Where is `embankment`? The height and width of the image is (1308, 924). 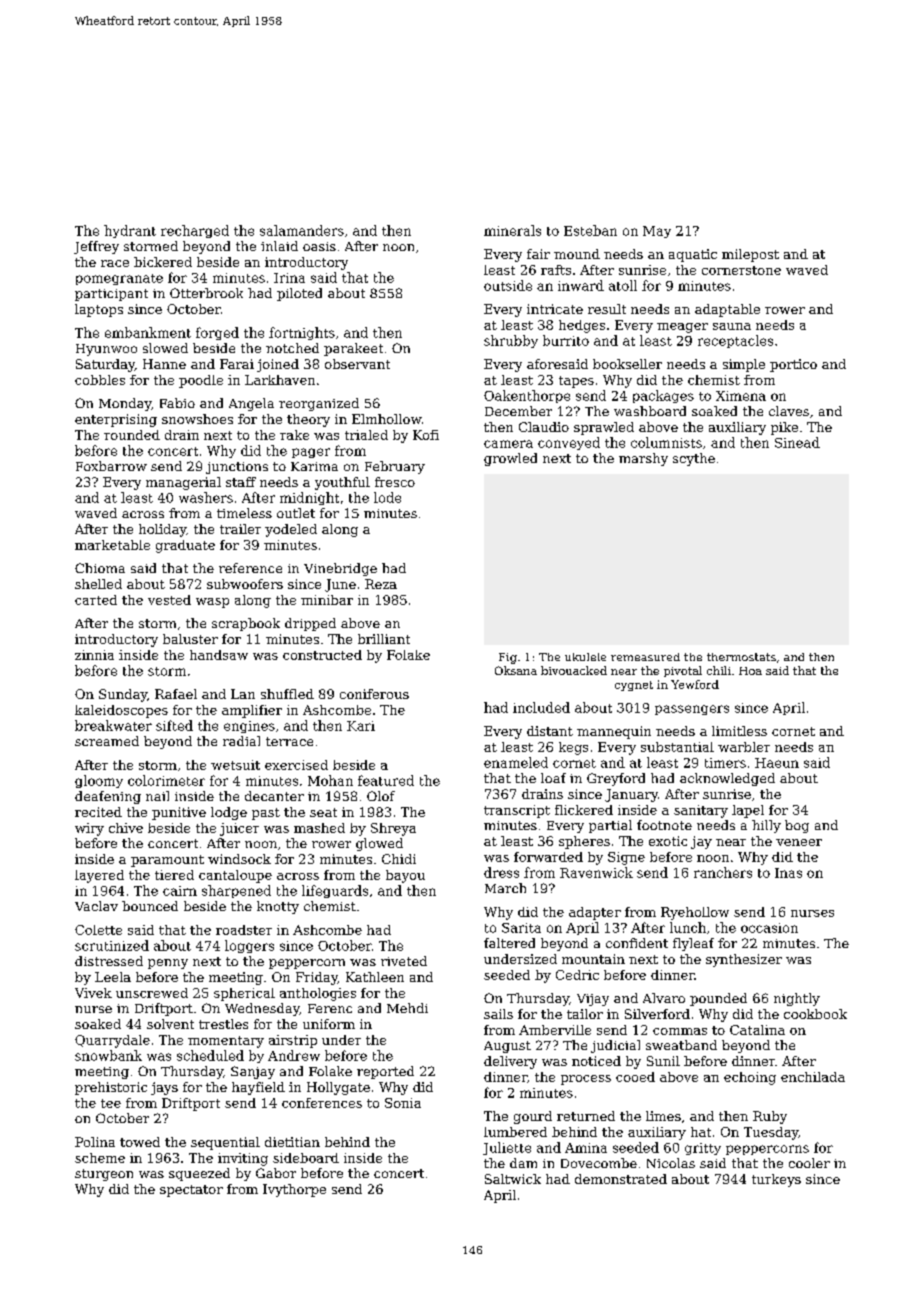
embankment is located at coordinates (148, 332).
